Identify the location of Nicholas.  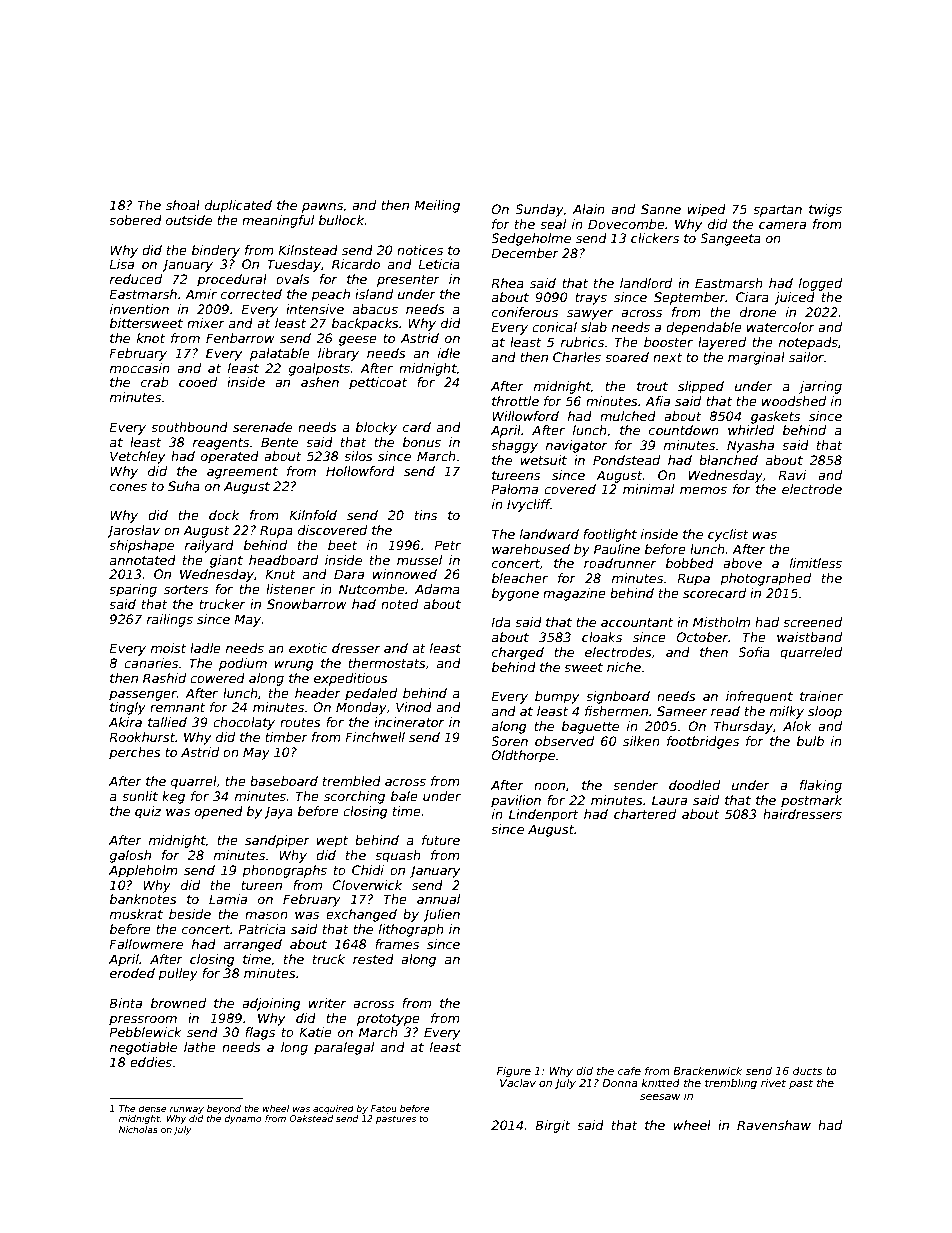
(138, 1129).
